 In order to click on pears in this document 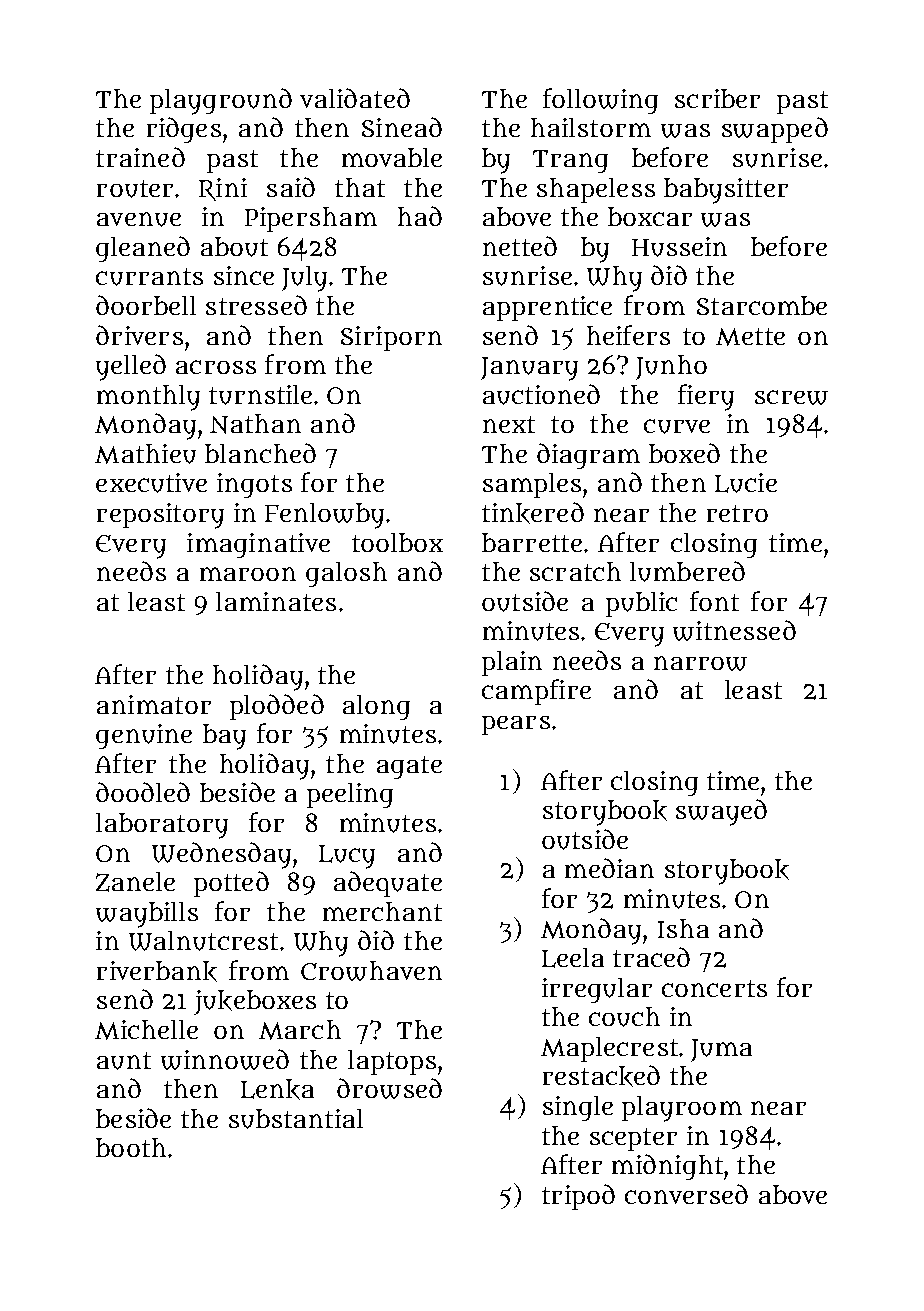, I will do `click(516, 725)`.
